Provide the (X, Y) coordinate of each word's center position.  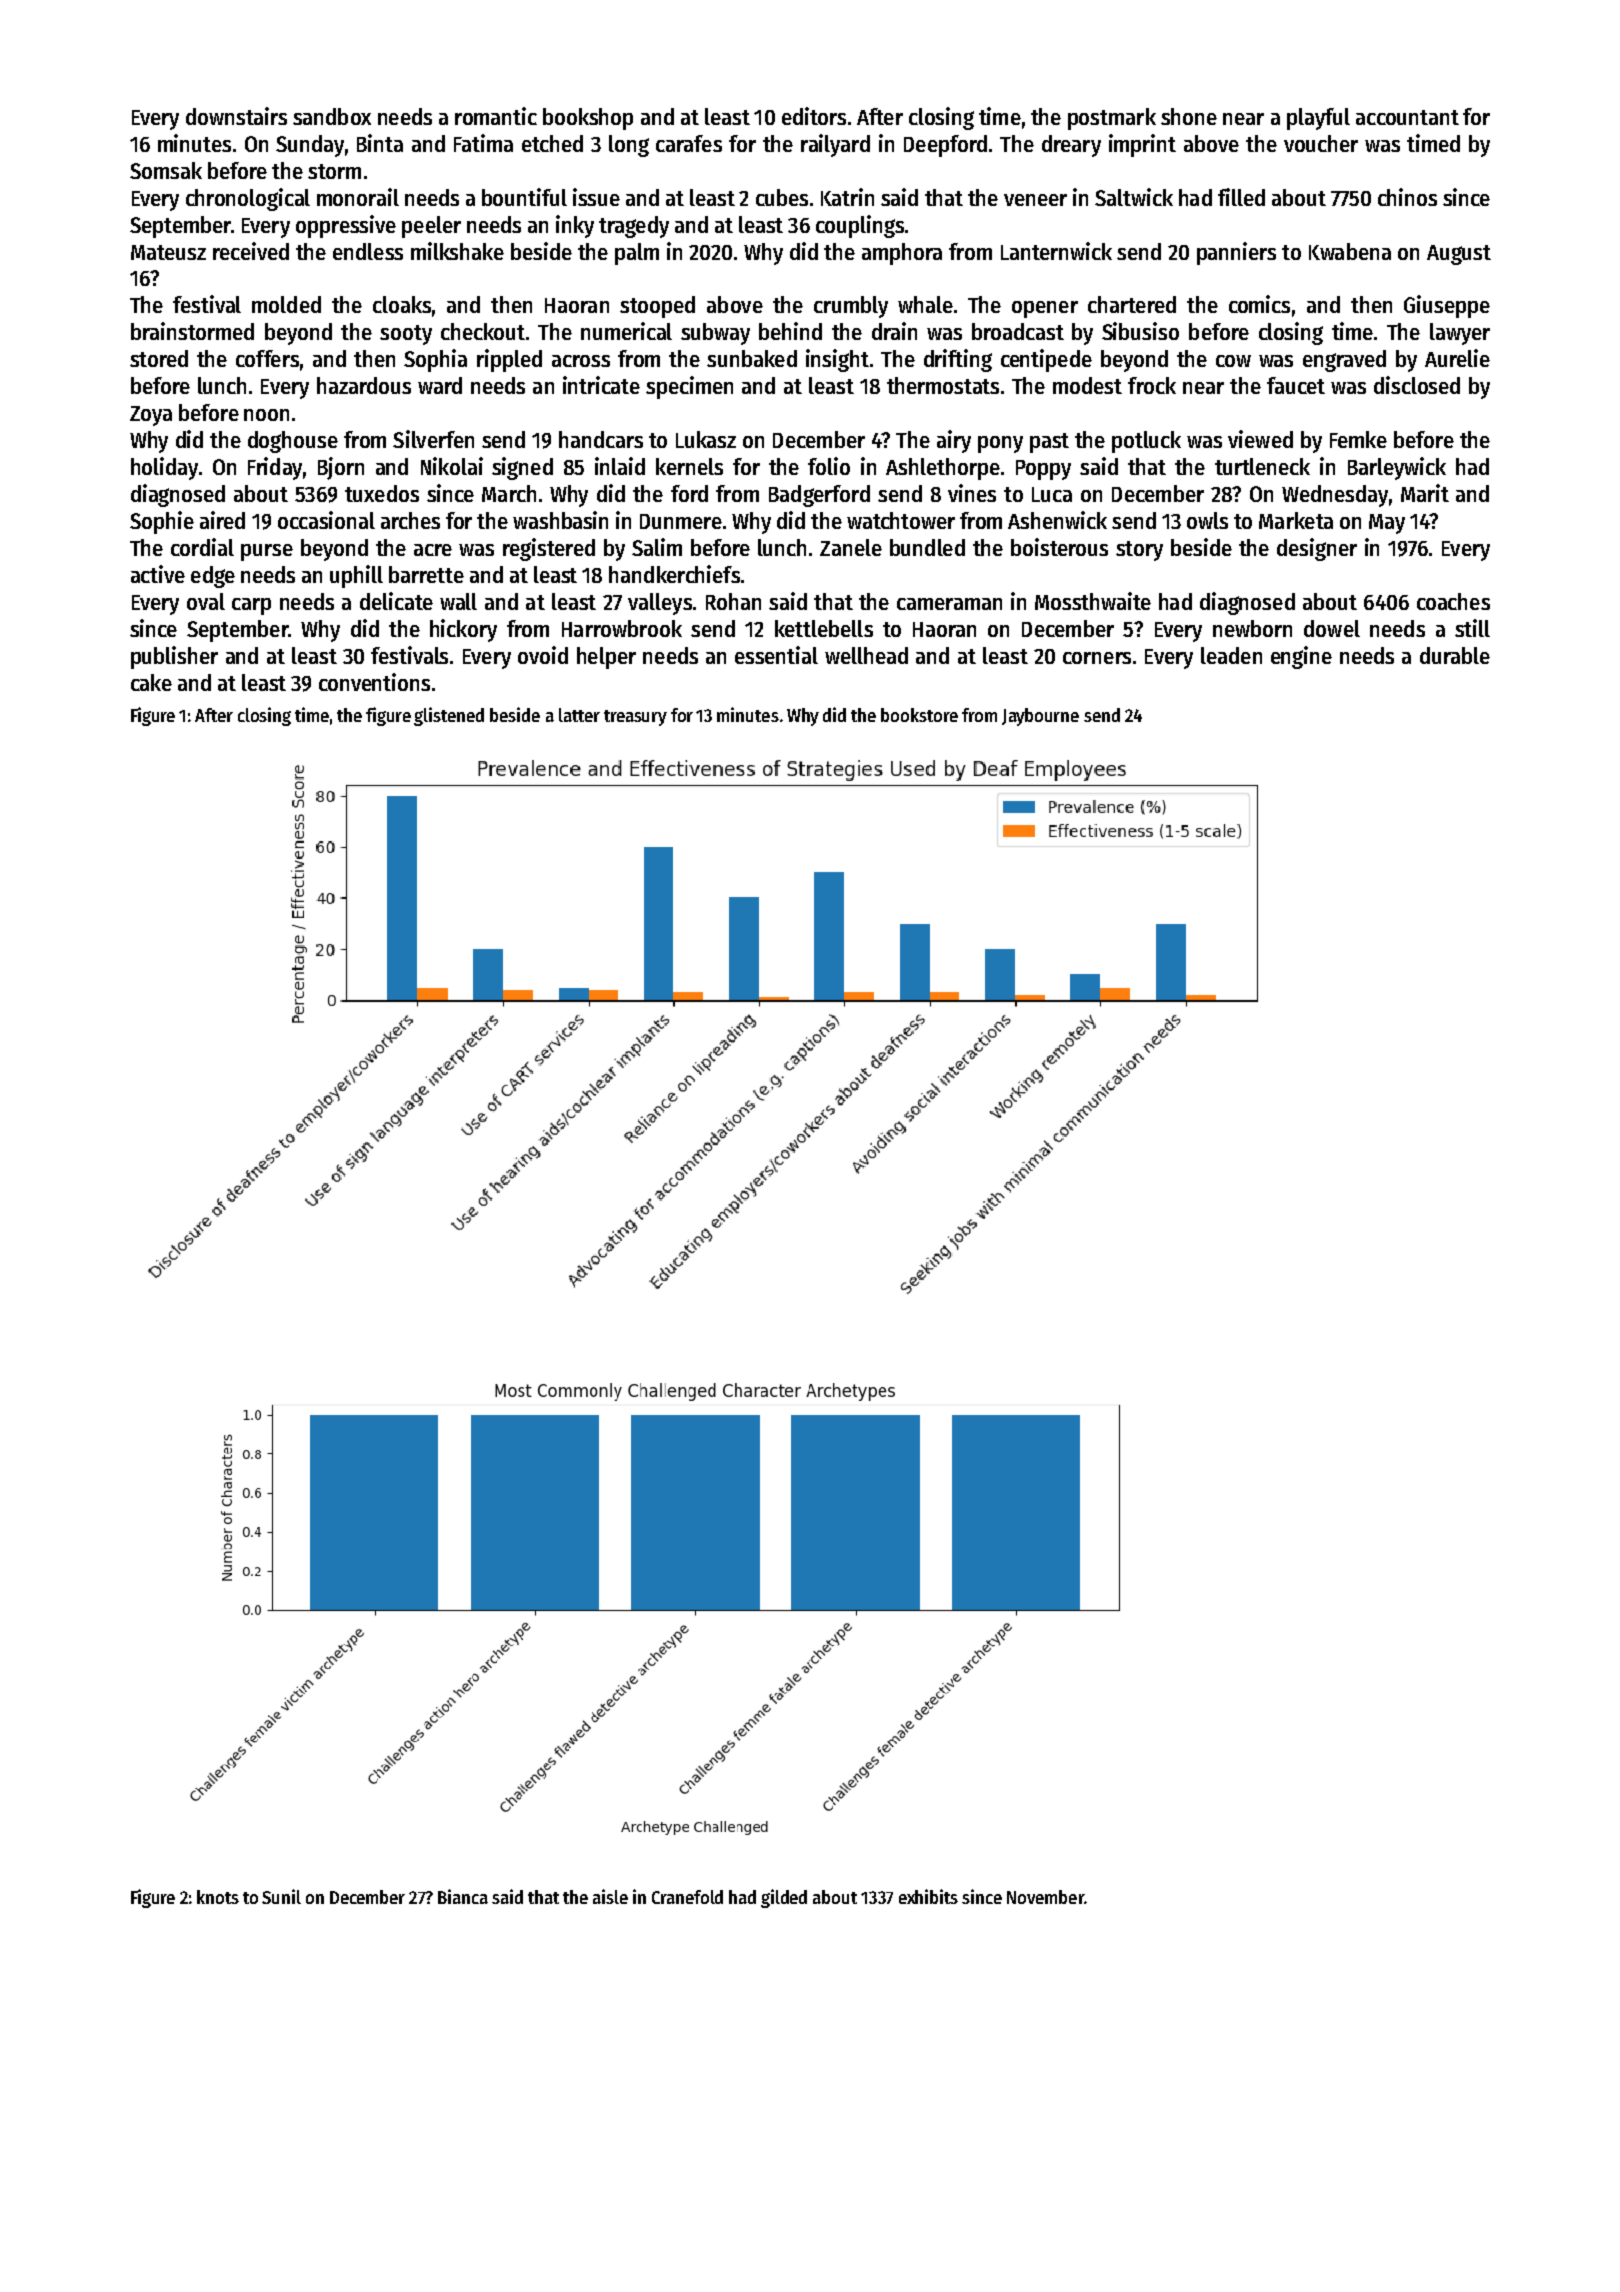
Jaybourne (1040, 717)
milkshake (457, 251)
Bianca (463, 1896)
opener (1045, 309)
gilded (784, 1898)
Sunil (281, 1896)
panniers (1236, 253)
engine (1301, 657)
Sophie (162, 522)
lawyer (1460, 334)
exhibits (928, 1896)
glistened (449, 716)
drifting (958, 360)
